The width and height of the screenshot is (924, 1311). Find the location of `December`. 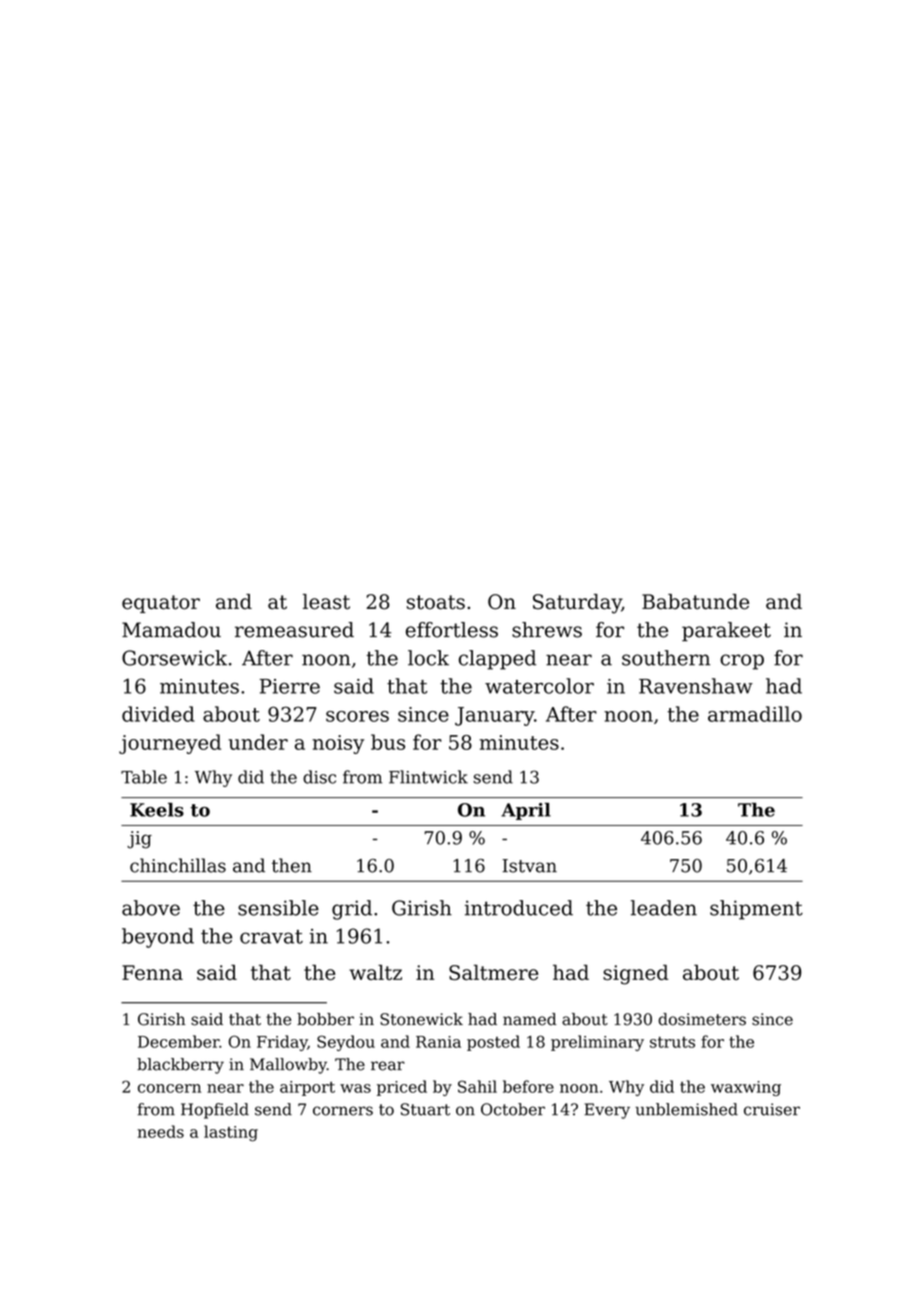

December is located at coordinates (178, 1041).
